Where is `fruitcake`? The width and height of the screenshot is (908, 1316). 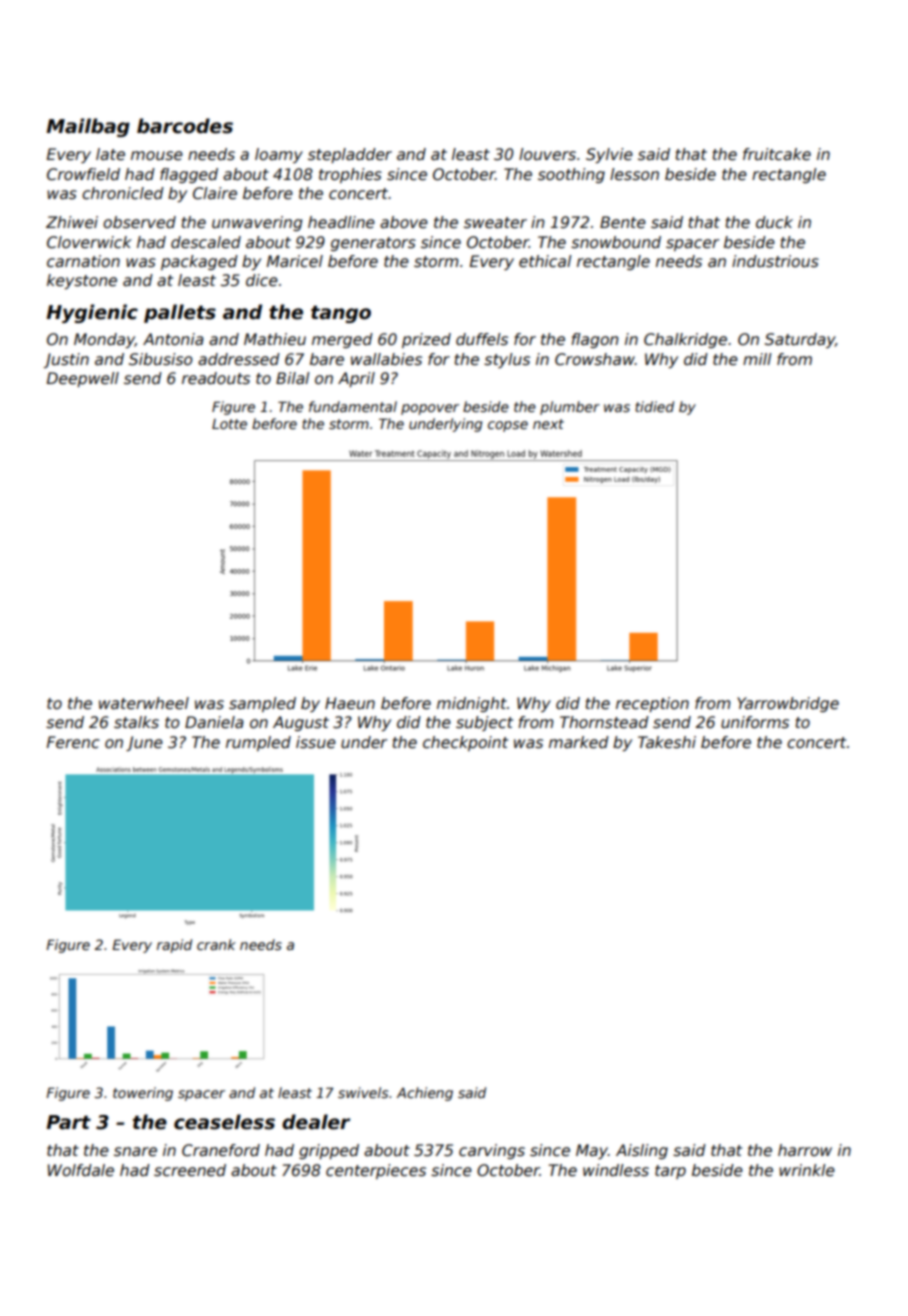
fruitcake is located at coordinates (777, 154).
